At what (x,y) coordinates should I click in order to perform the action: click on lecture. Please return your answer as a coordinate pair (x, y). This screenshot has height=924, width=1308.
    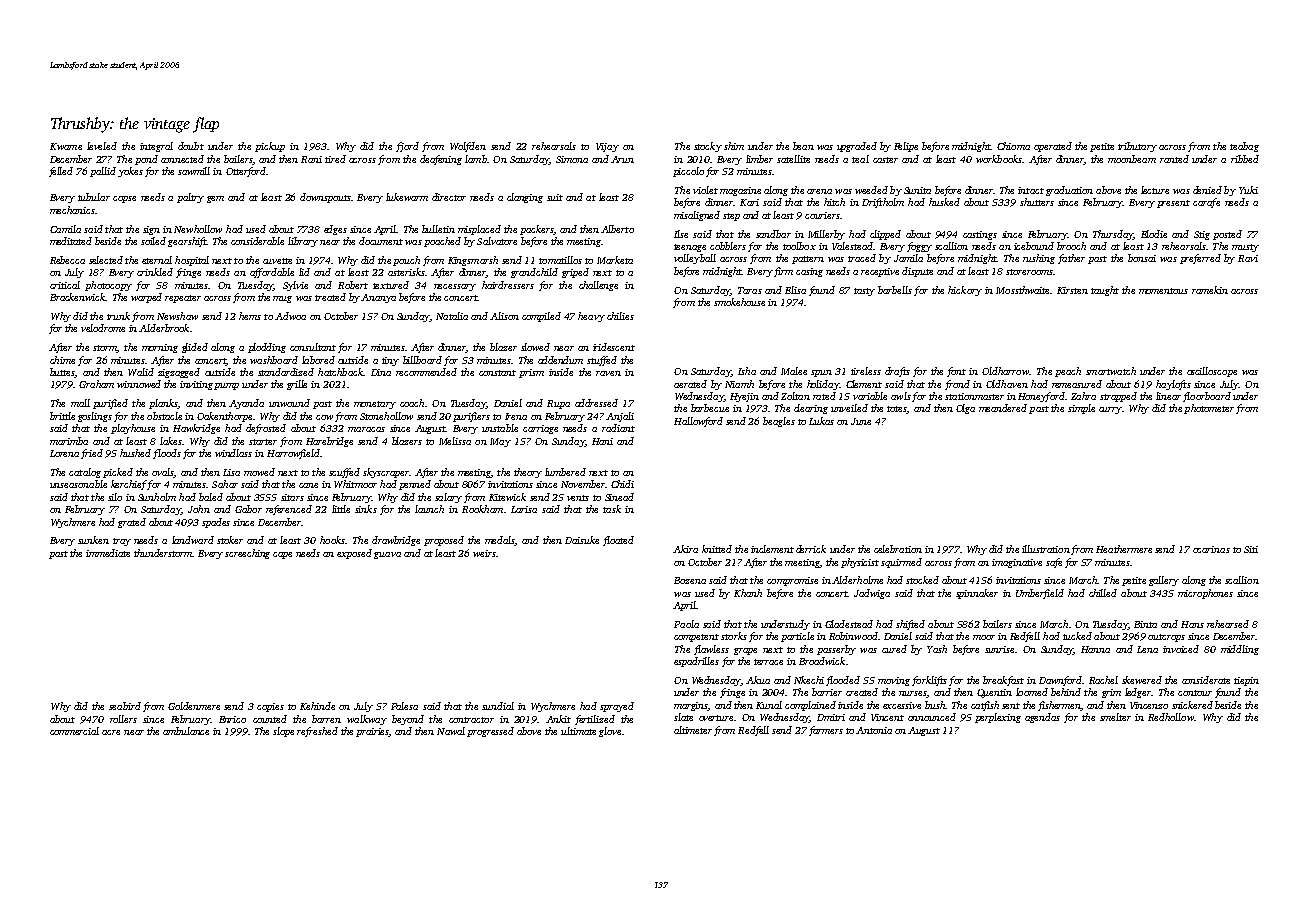
    Looking at the image, I should click on (1155, 190).
